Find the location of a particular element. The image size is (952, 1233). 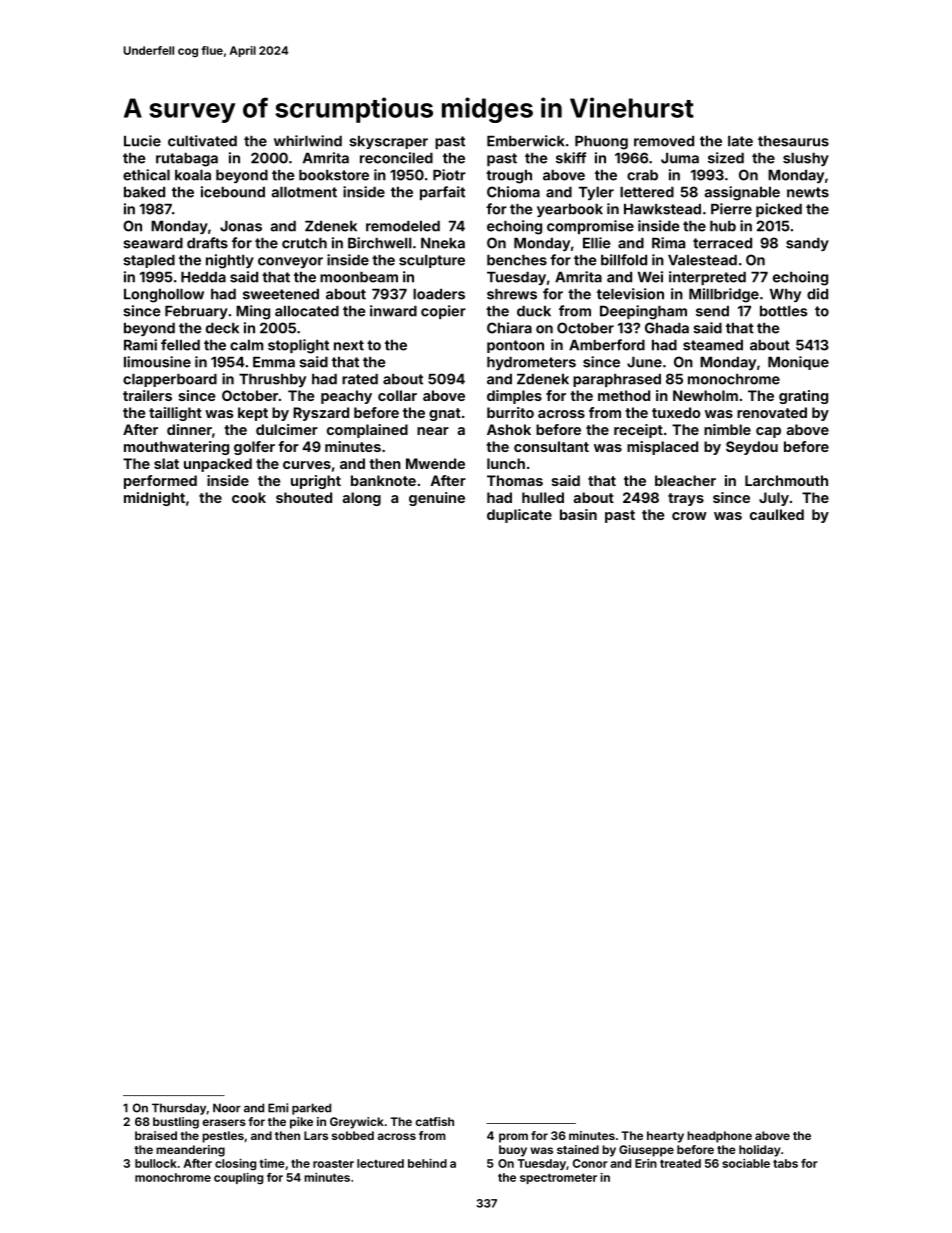

whirlwind is located at coordinates (308, 141).
